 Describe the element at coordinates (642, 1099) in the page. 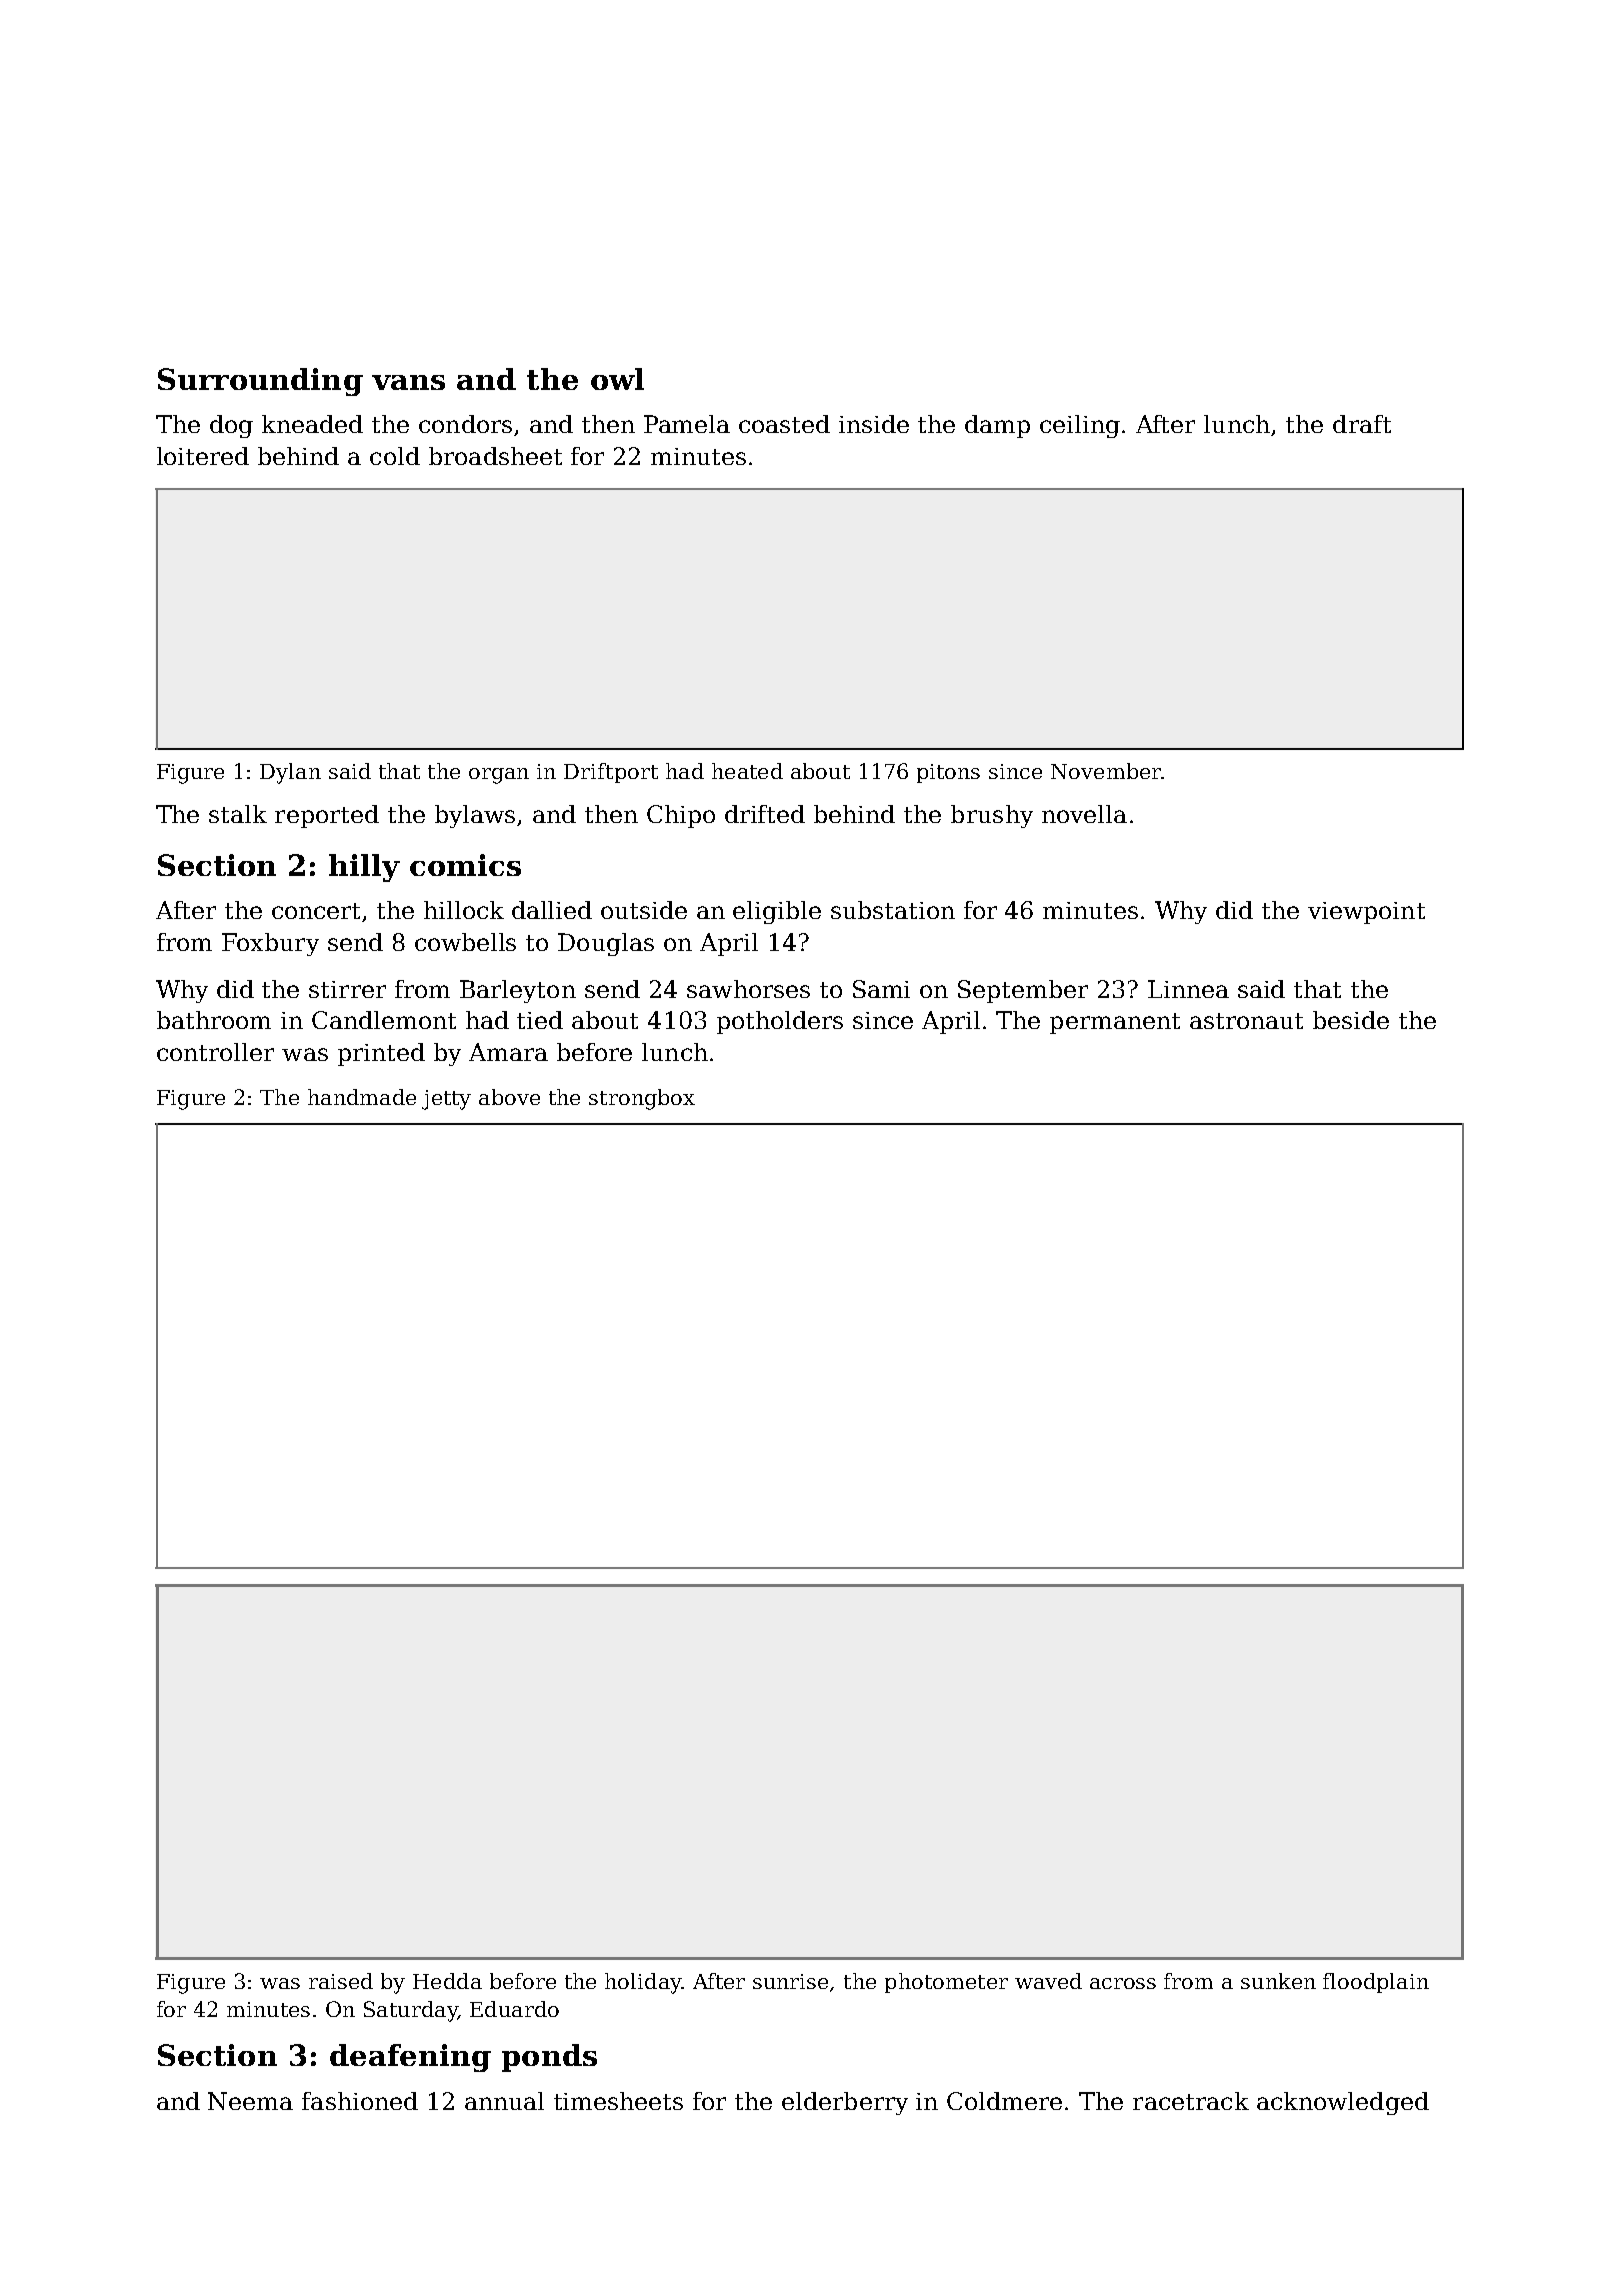

I see `strongbox` at that location.
